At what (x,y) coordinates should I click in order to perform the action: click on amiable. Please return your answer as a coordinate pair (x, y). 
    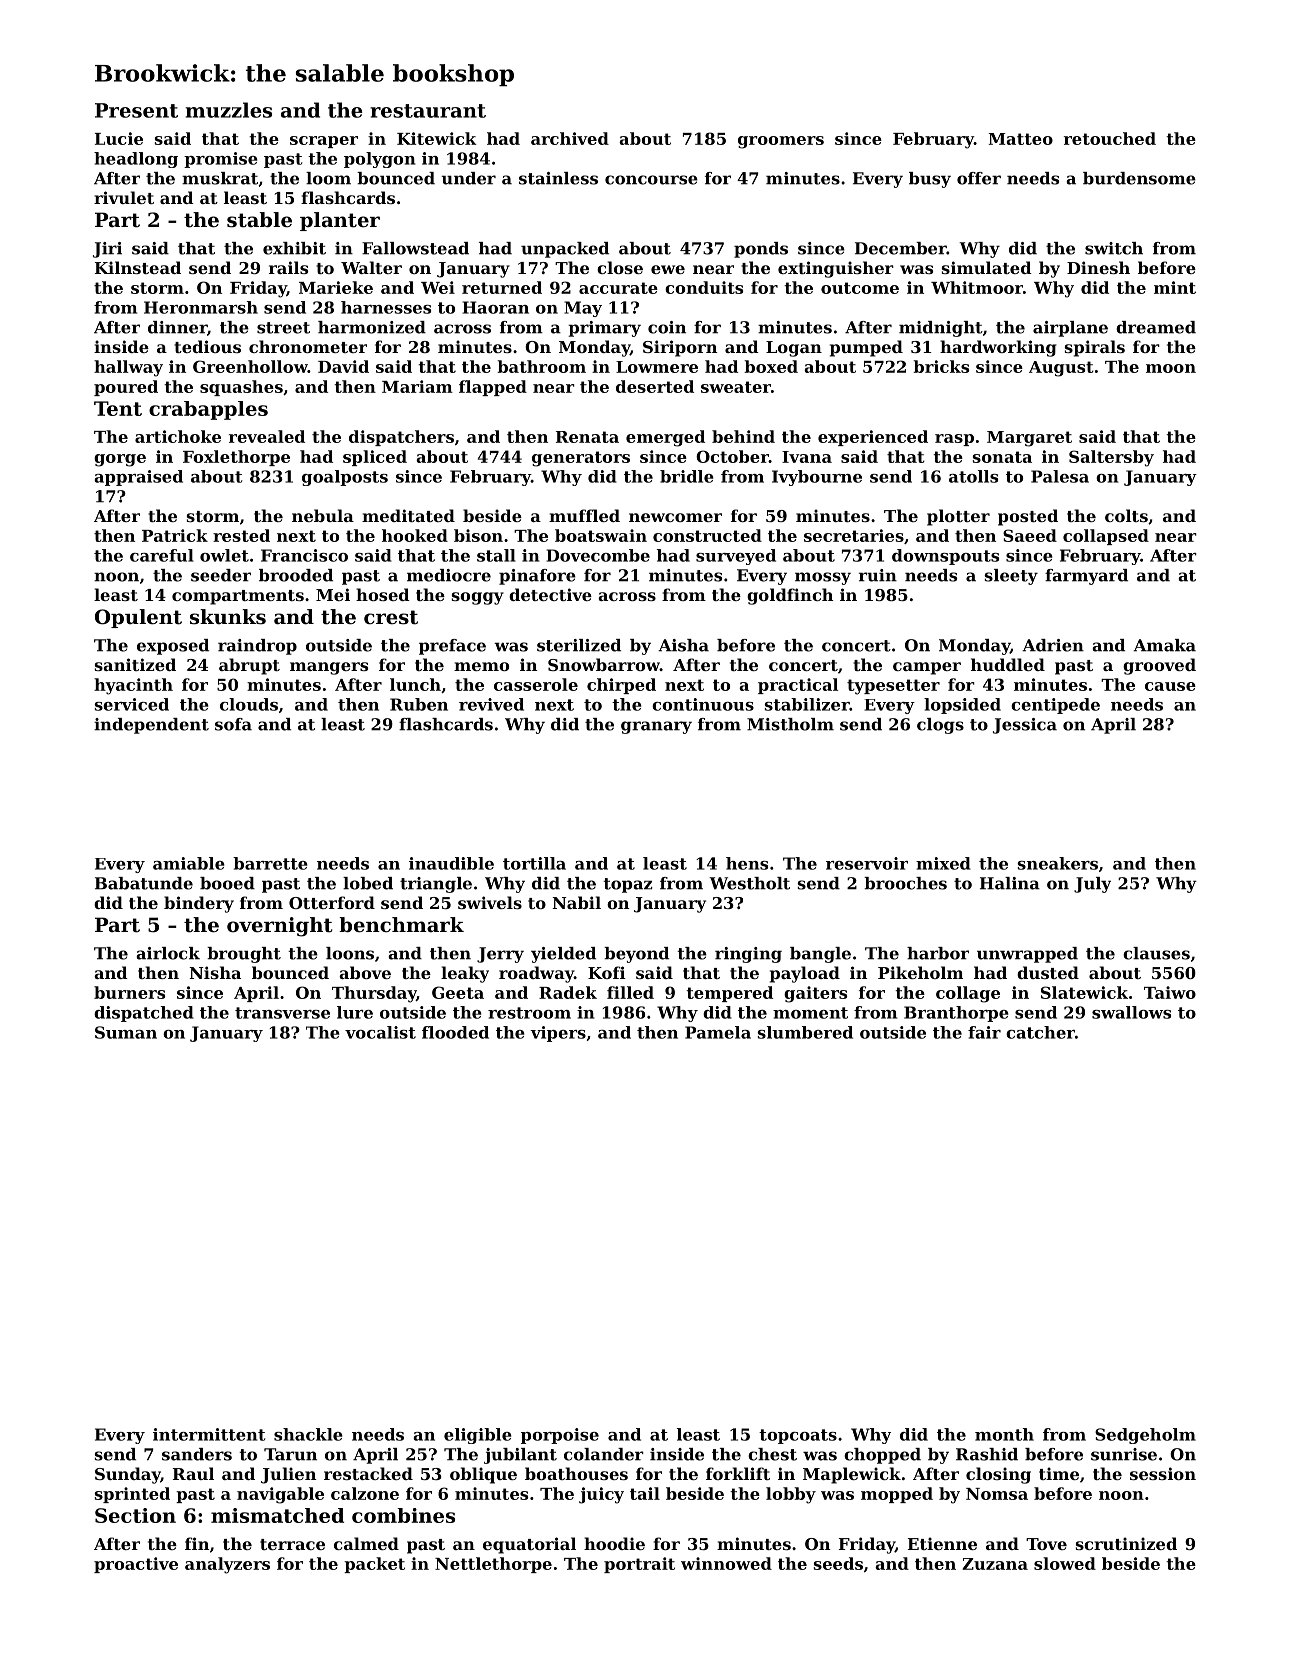
    Looking at the image, I should click on (189, 863).
